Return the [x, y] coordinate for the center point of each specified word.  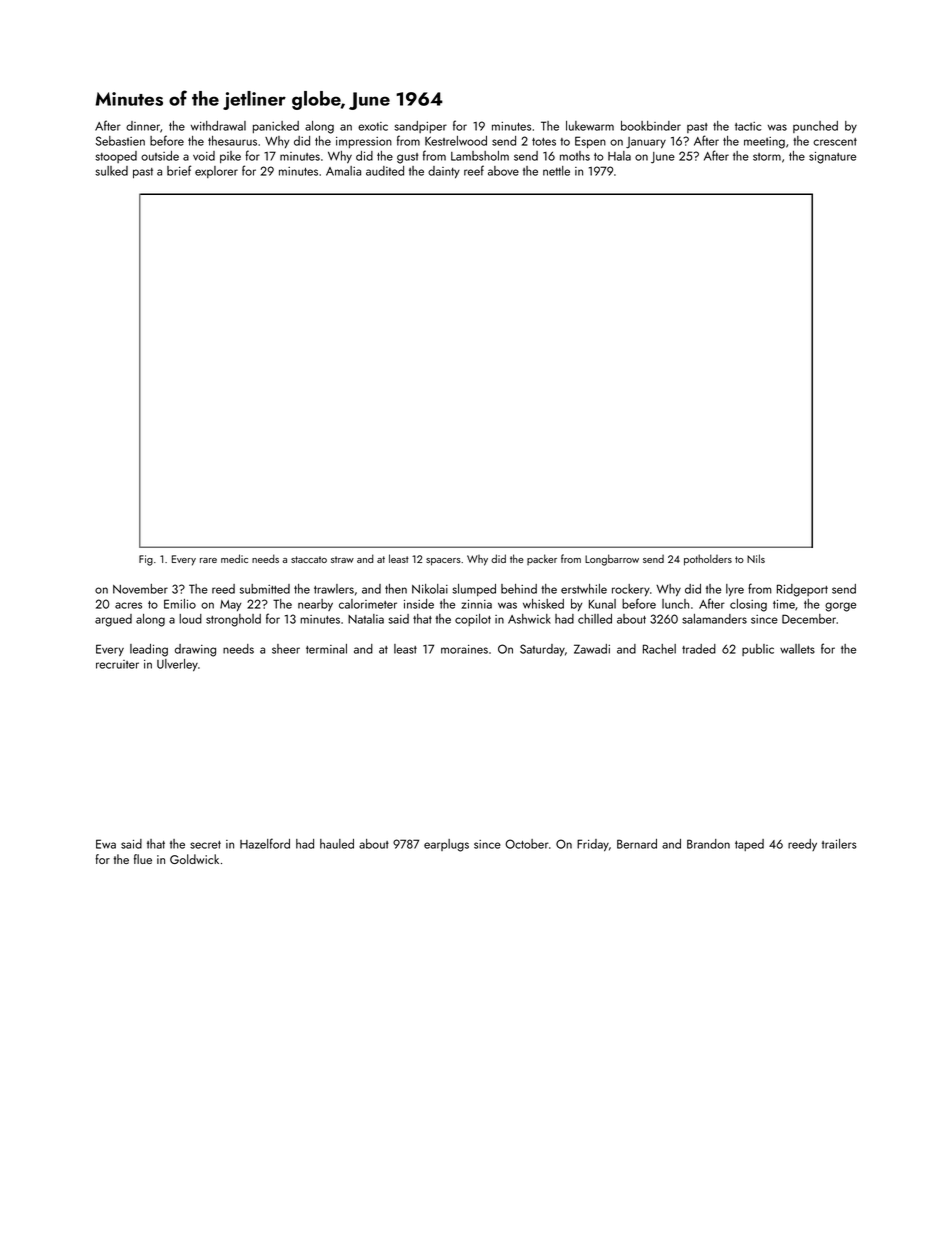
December [809, 619]
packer [542, 559]
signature [832, 158]
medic [234, 558]
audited [385, 171]
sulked [111, 171]
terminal [326, 649]
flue [143, 859]
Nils [756, 558]
